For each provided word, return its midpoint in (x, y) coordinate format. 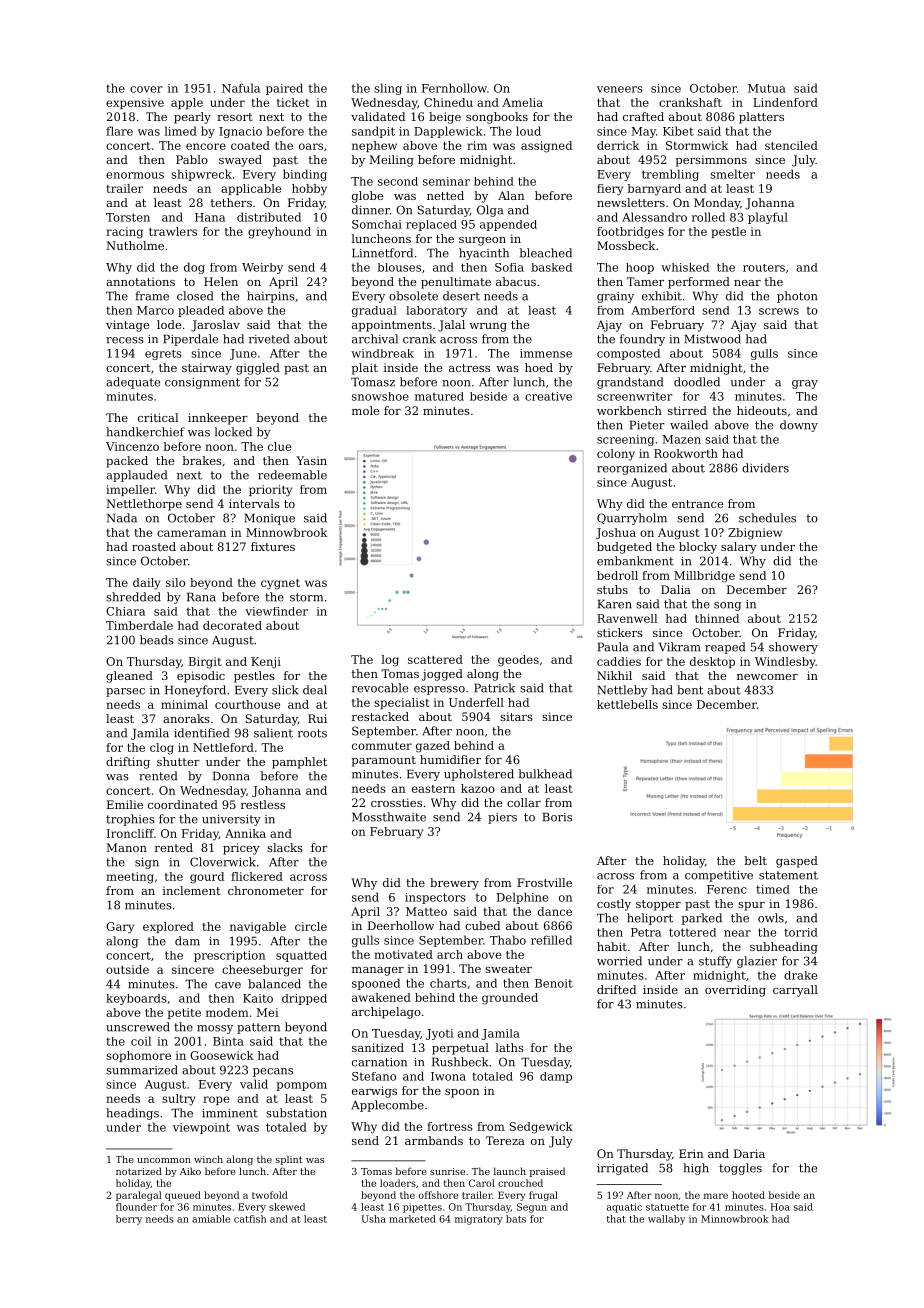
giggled (258, 369)
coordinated (183, 804)
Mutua (767, 88)
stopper (658, 905)
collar (524, 802)
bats (516, 1219)
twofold (270, 1195)
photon (797, 297)
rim (477, 145)
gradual (374, 311)
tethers (231, 202)
